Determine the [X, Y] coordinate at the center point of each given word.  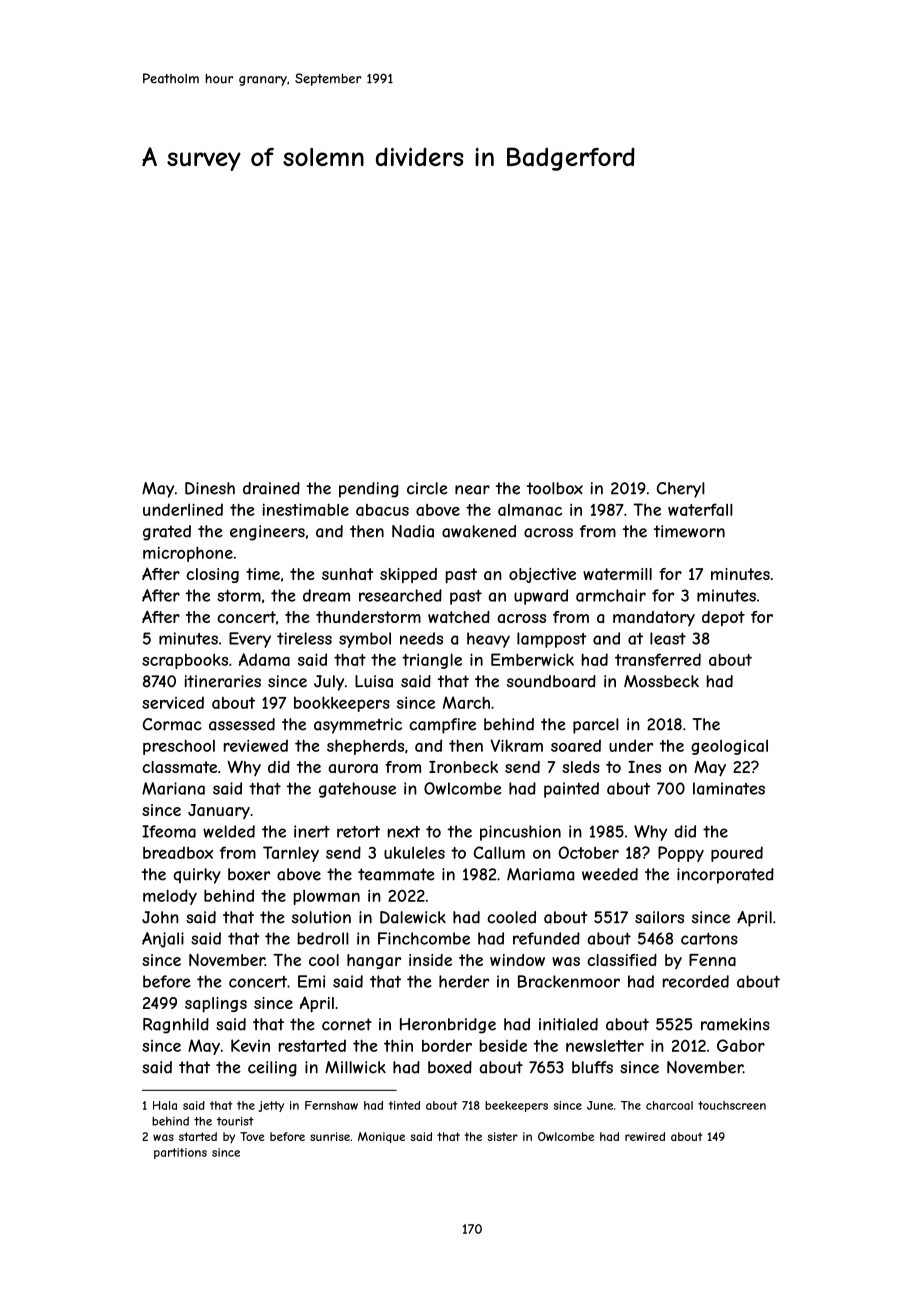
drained [271, 488]
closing [212, 575]
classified [622, 960]
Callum [499, 852]
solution [321, 917]
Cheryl [681, 490]
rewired [645, 1136]
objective [542, 575]
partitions [180, 1153]
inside [430, 960]
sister [502, 1136]
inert [312, 831]
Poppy [681, 854]
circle [427, 488]
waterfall [700, 509]
